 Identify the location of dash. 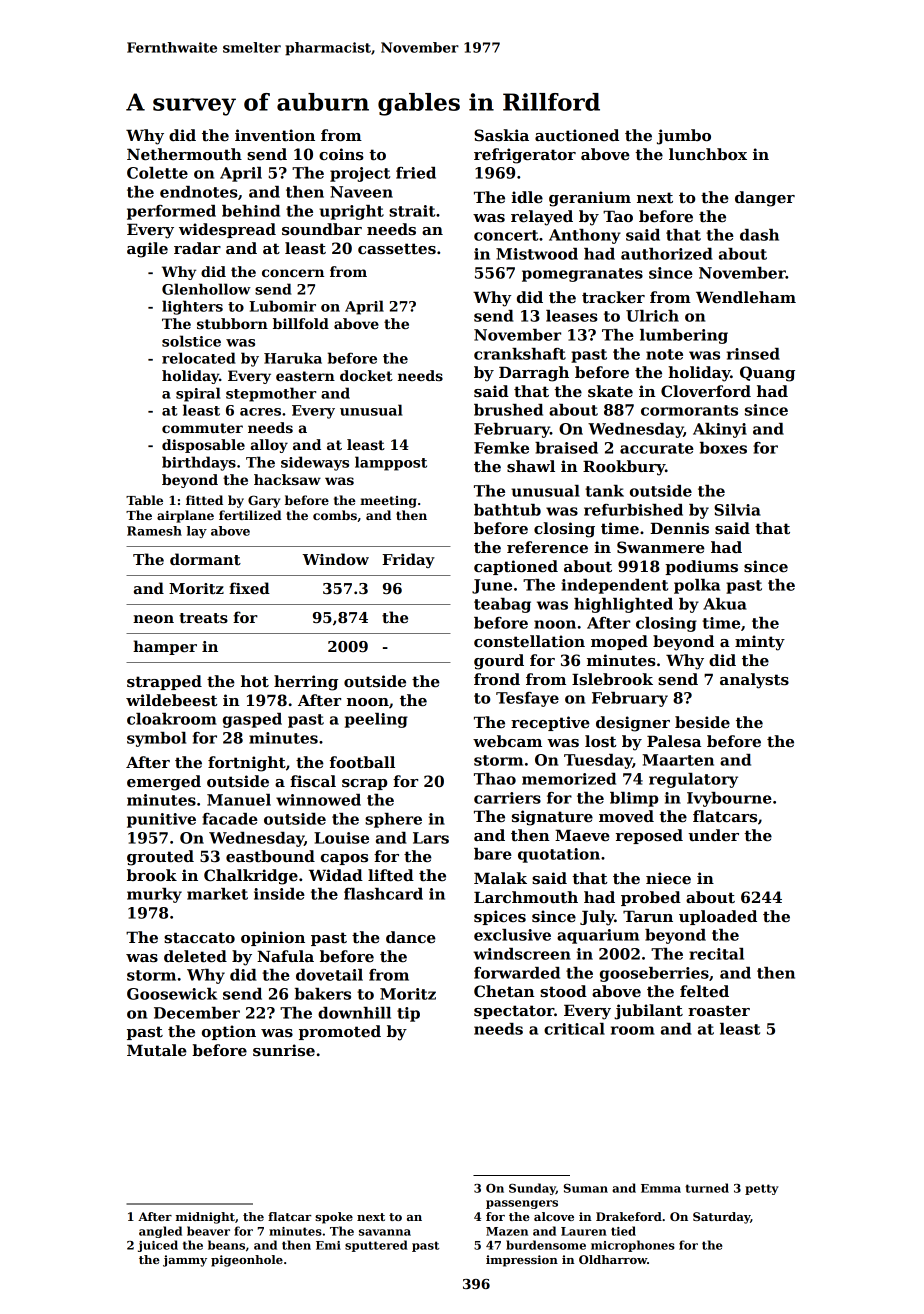
(759, 235).
